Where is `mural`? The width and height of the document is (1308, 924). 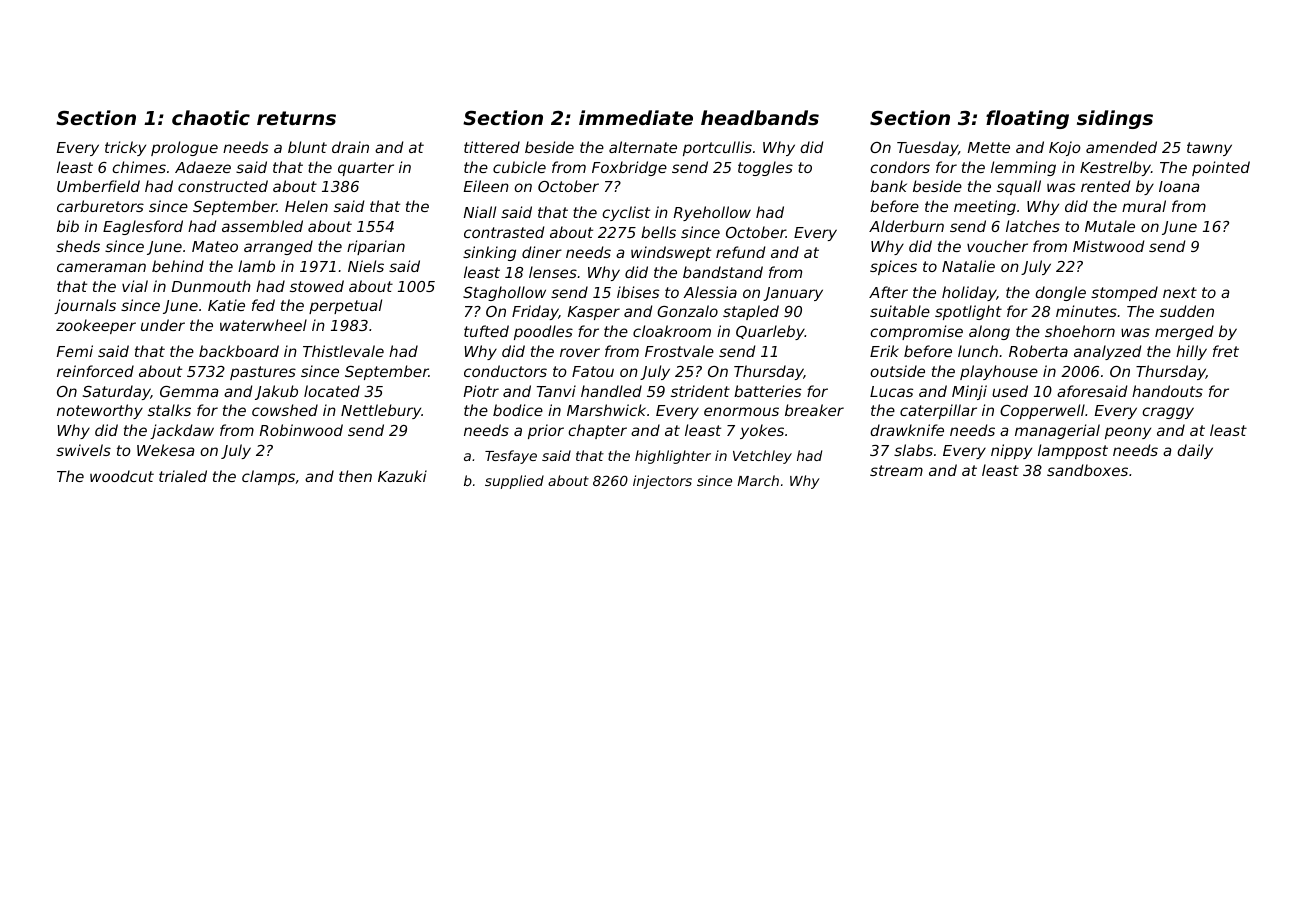
mural is located at coordinates (1144, 206).
